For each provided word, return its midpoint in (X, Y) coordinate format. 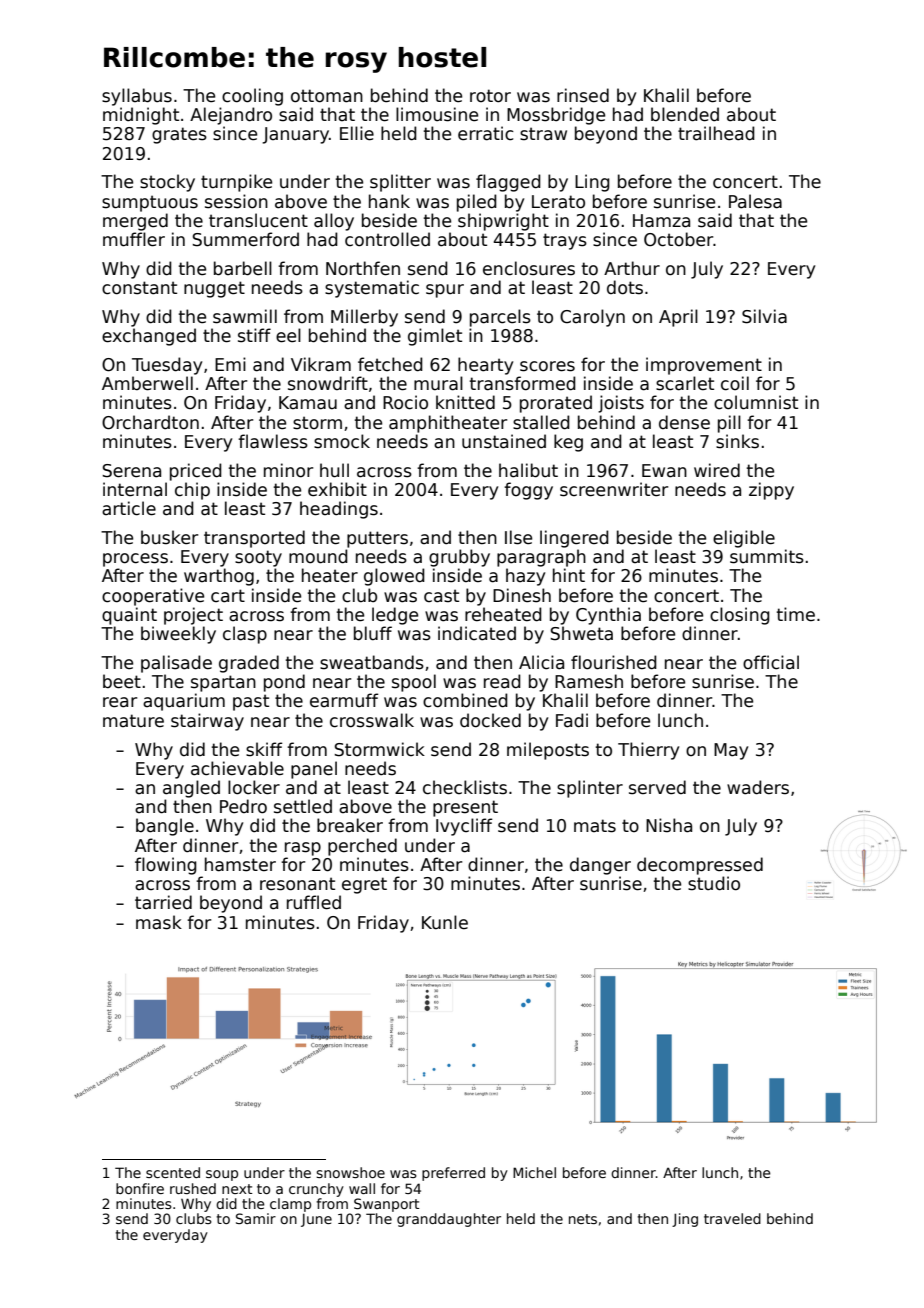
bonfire (140, 1188)
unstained (504, 441)
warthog (219, 577)
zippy (771, 491)
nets (583, 1219)
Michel (534, 1172)
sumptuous (150, 203)
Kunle (445, 922)
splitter (400, 183)
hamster (240, 864)
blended (685, 114)
